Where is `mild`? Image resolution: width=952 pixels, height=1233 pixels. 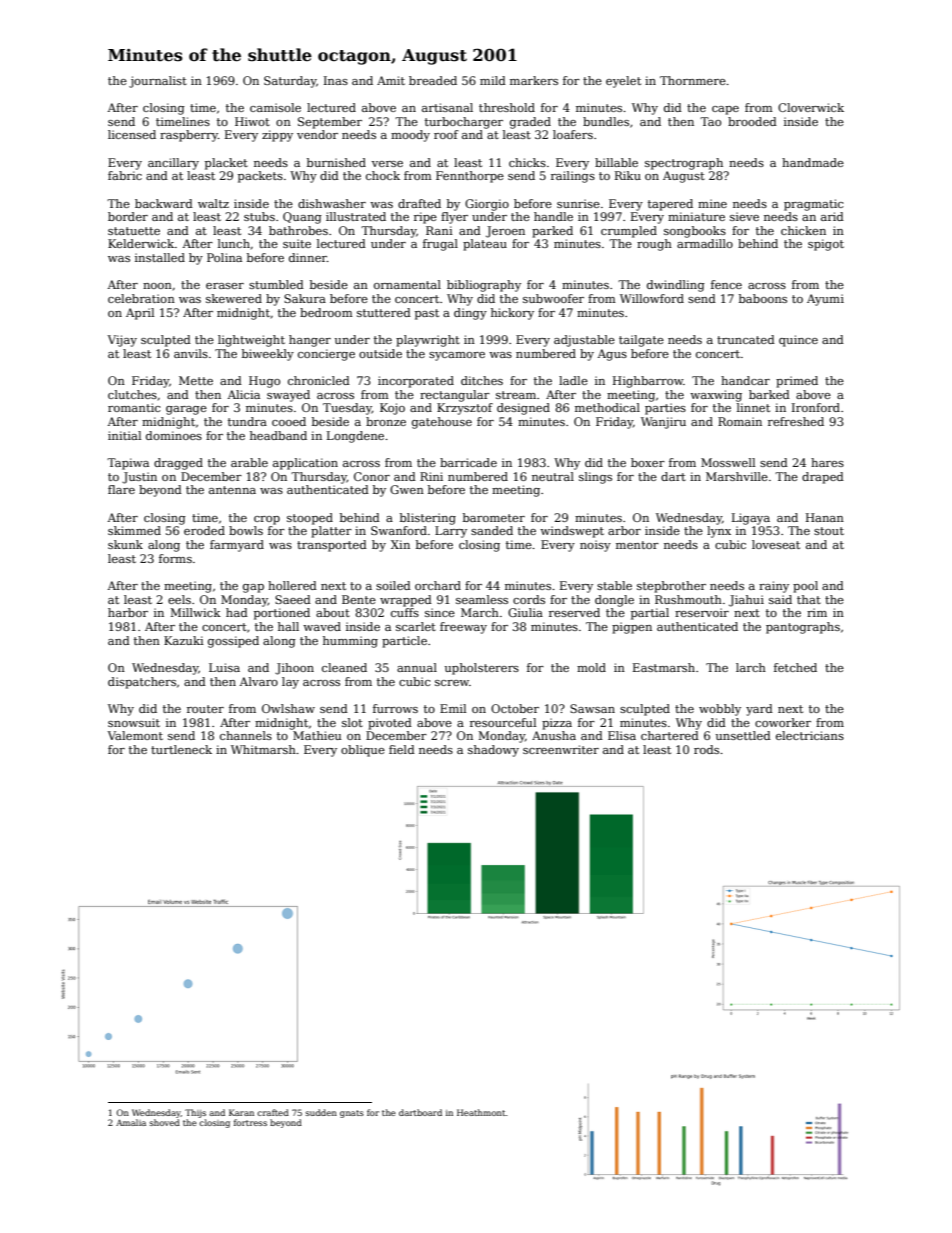
mild is located at coordinates (493, 80).
